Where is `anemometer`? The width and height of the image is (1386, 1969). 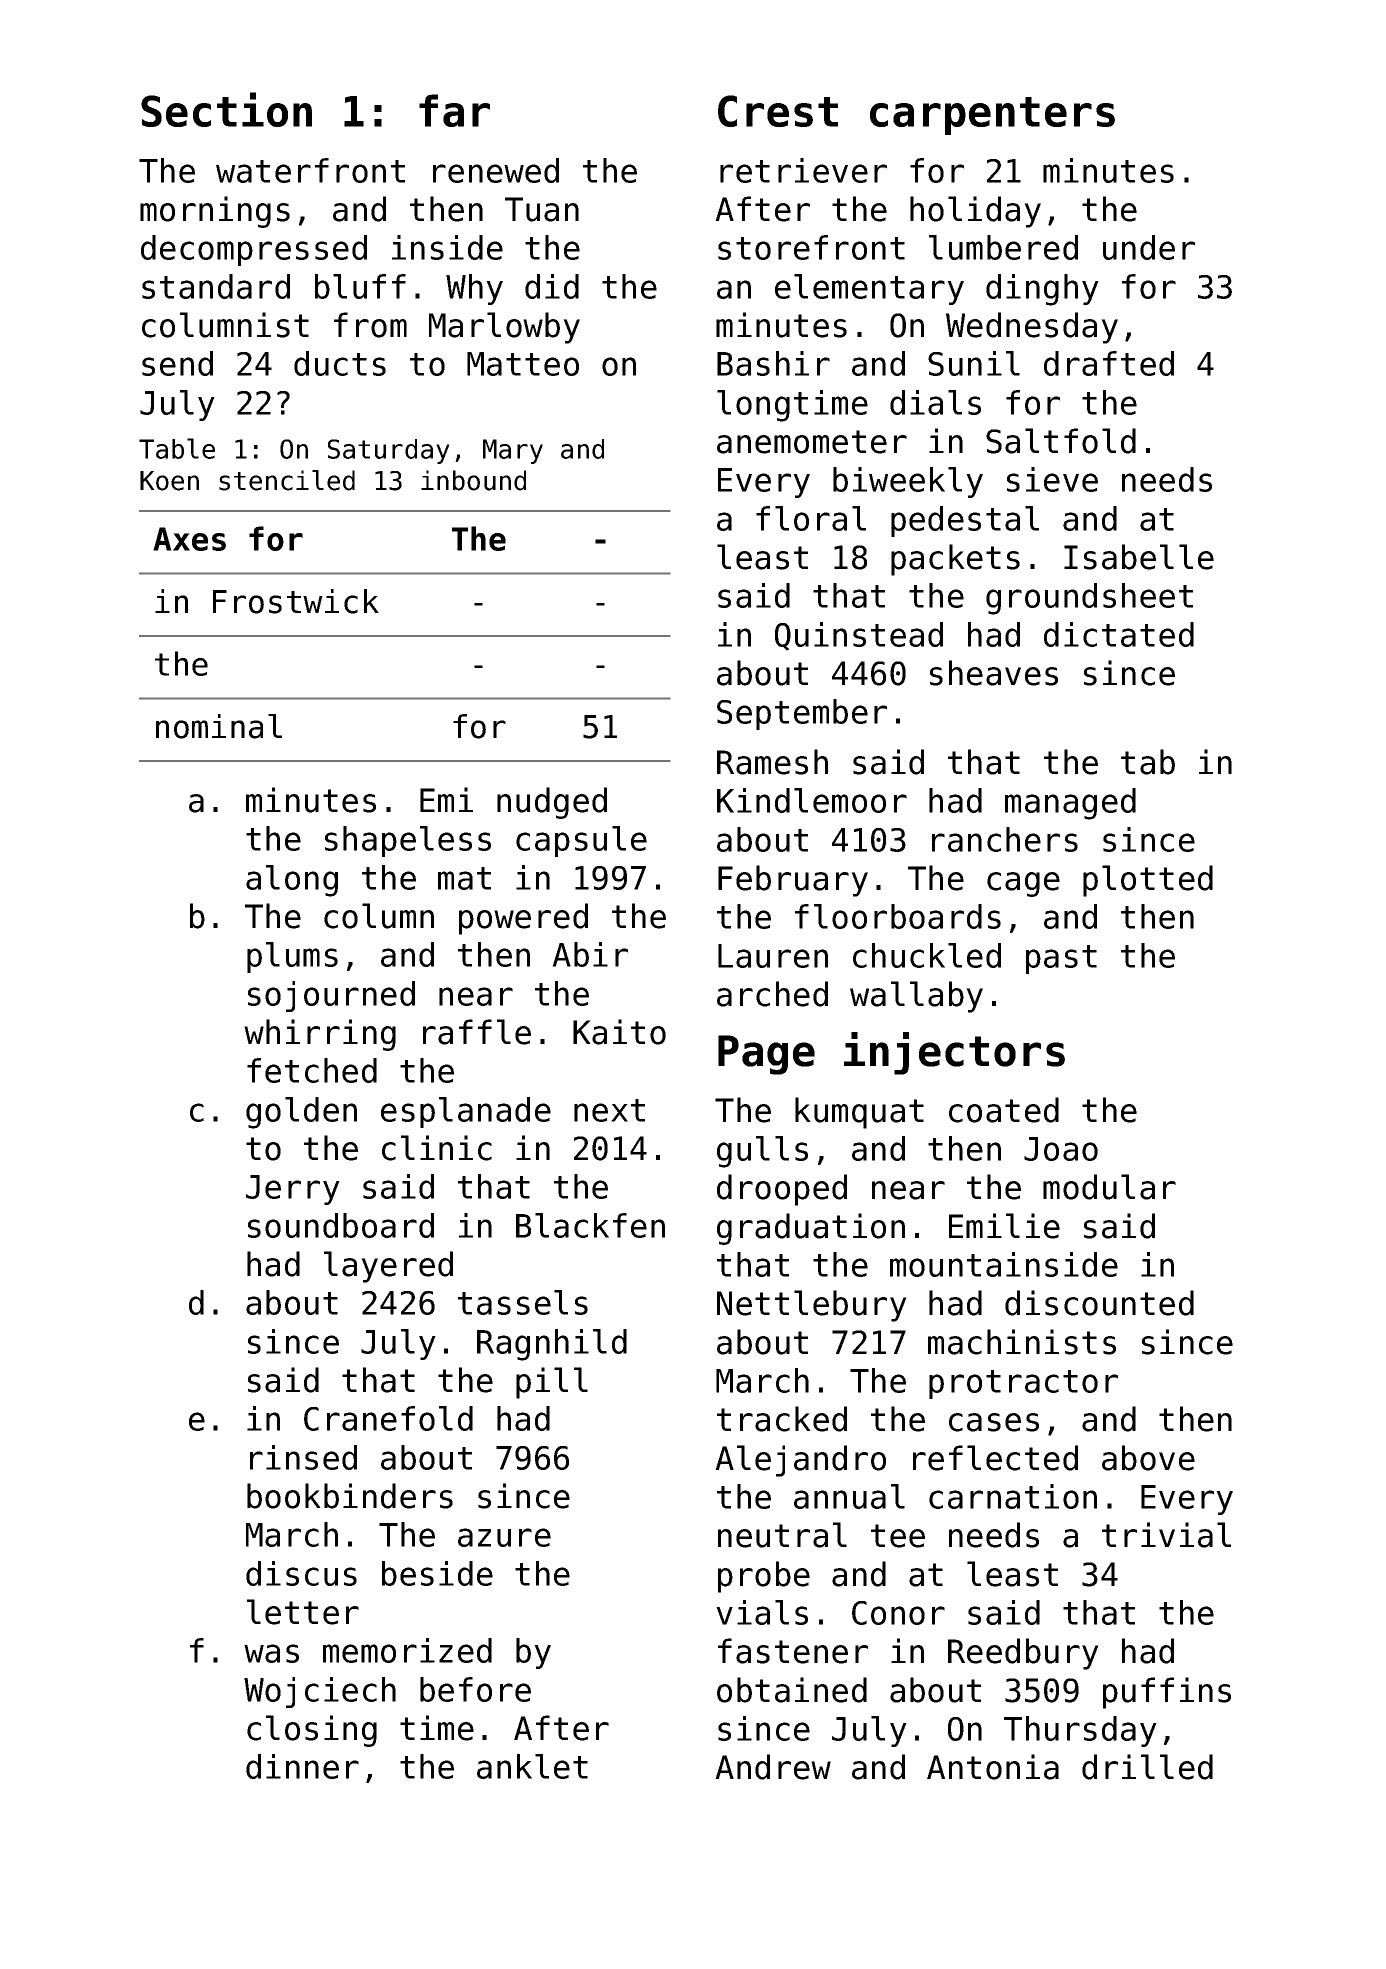
anemometer is located at coordinates (812, 442).
